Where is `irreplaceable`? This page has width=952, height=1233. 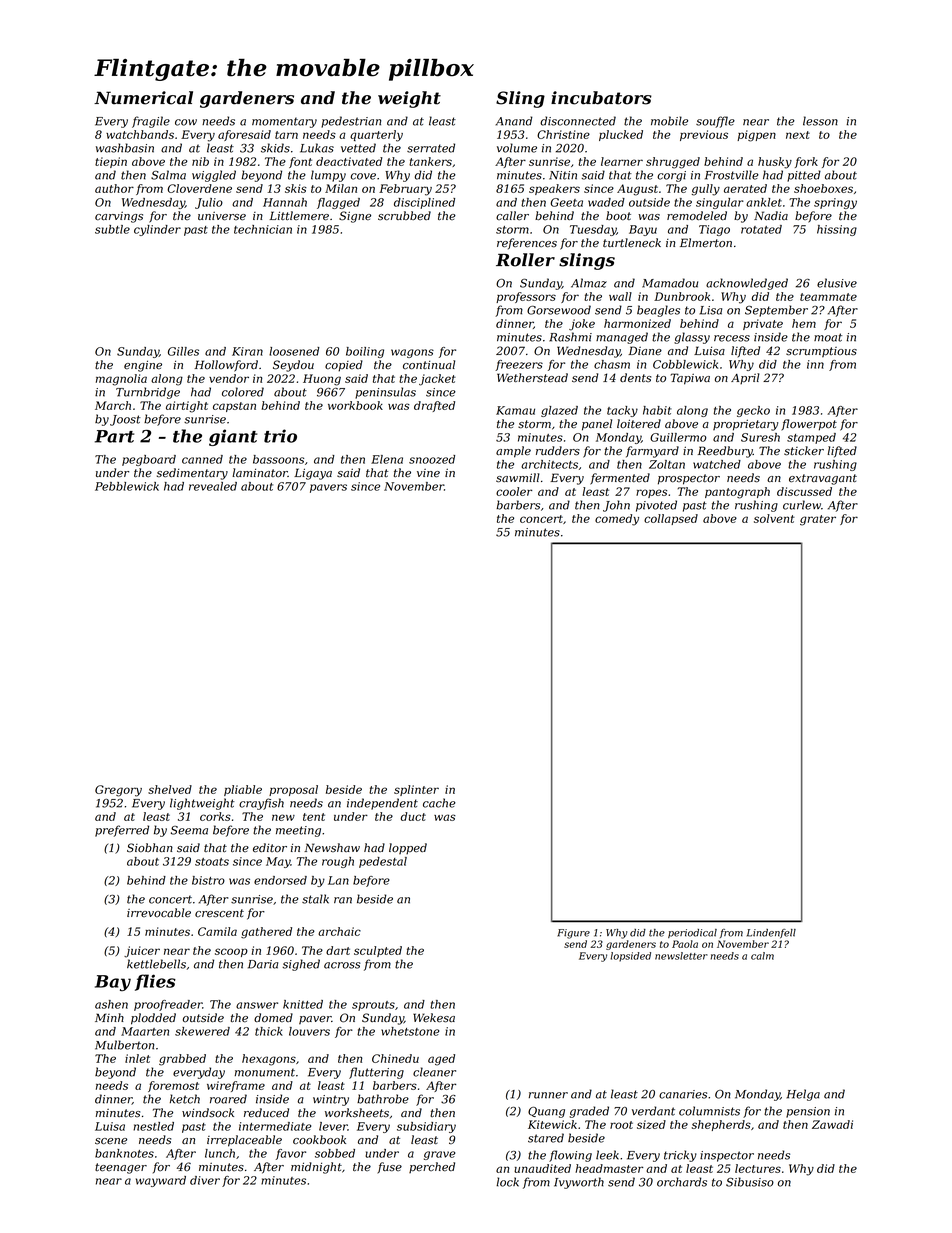
irreplaceable is located at coordinates (244, 1141).
